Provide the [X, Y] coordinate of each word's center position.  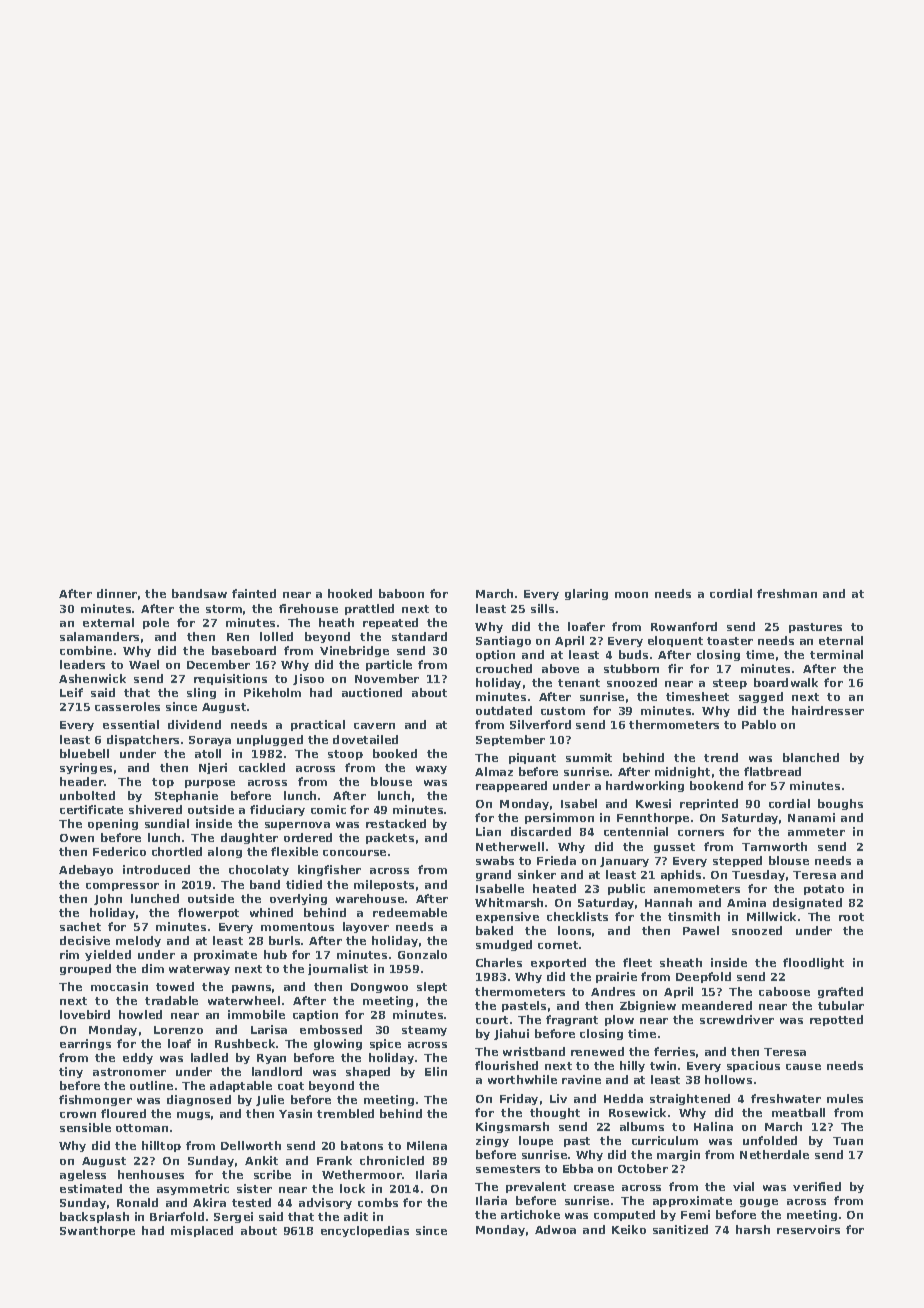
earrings [85, 1044]
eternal [841, 640]
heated [554, 888]
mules [845, 1098]
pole [156, 623]
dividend [194, 724]
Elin [436, 1071]
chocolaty [259, 870]
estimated [91, 1188]
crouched [504, 668]
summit [589, 757]
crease [594, 1188]
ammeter [816, 832]
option [495, 655]
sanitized [680, 1229]
